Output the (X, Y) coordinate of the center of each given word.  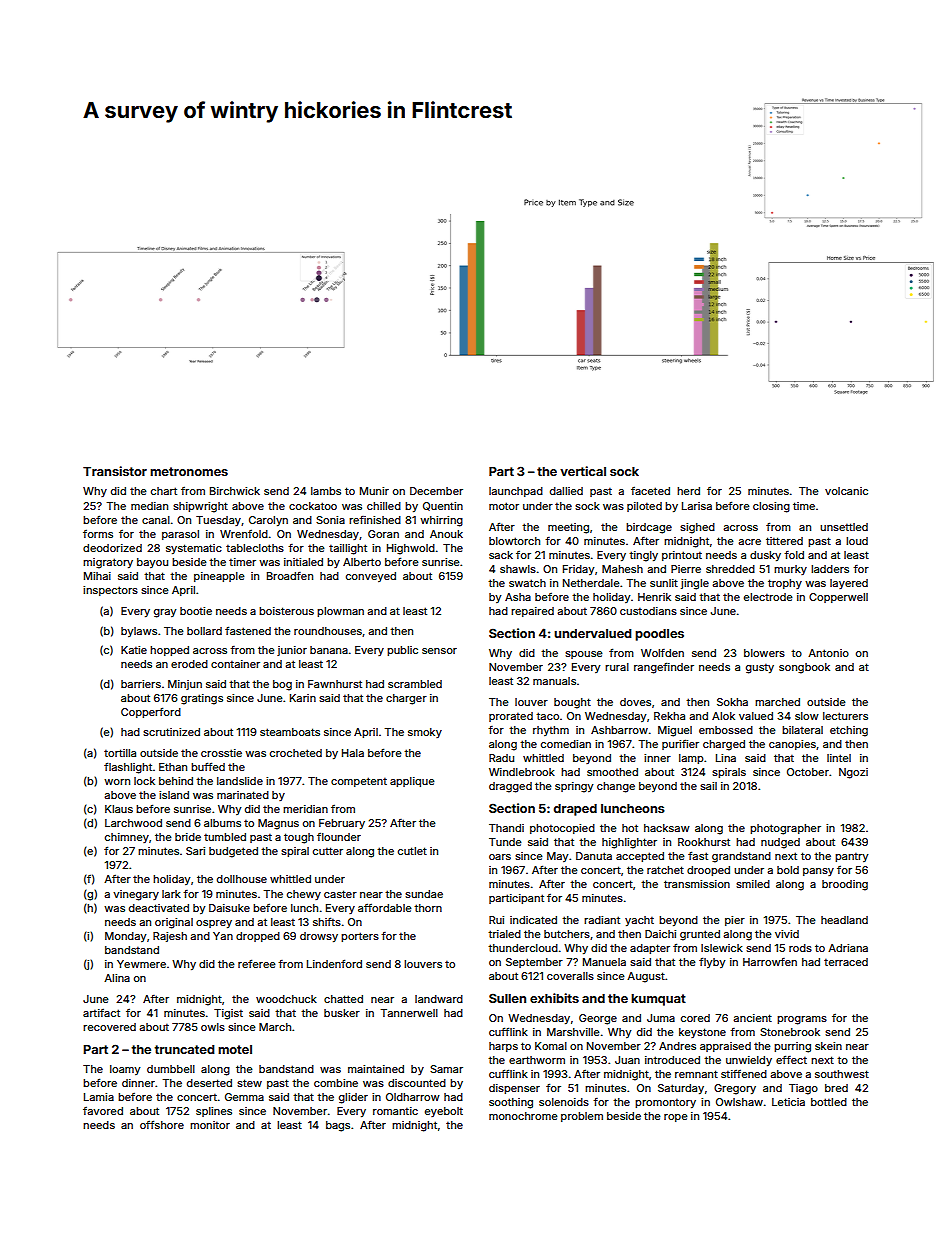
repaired (532, 612)
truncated (184, 1049)
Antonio (828, 653)
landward (439, 999)
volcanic (846, 491)
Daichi (660, 934)
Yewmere (141, 964)
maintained (376, 1069)
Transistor (115, 471)
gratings (202, 699)
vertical (583, 471)
